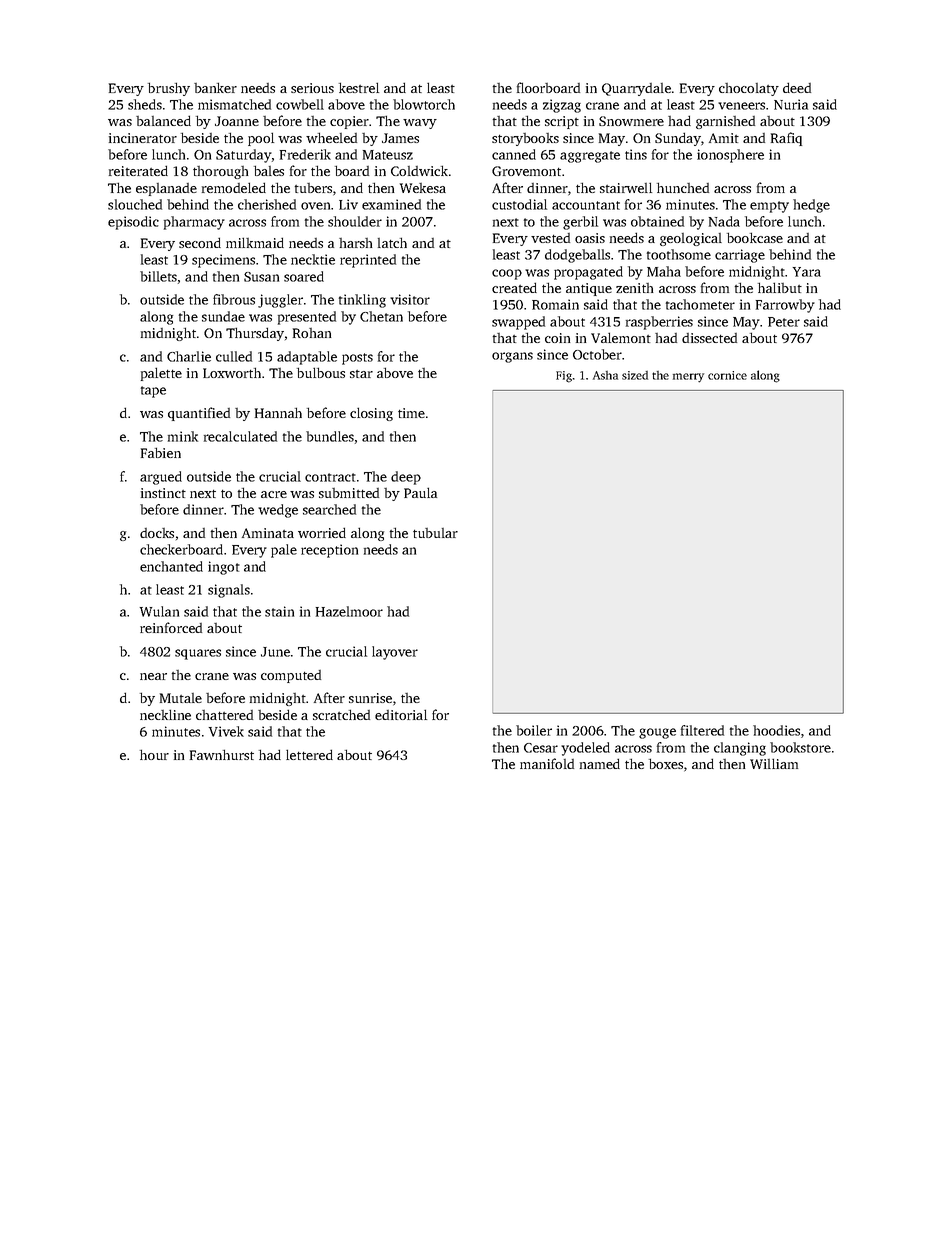 This screenshot has height=1233, width=952. What do you see at coordinates (198, 654) in the screenshot?
I see `squares` at bounding box center [198, 654].
